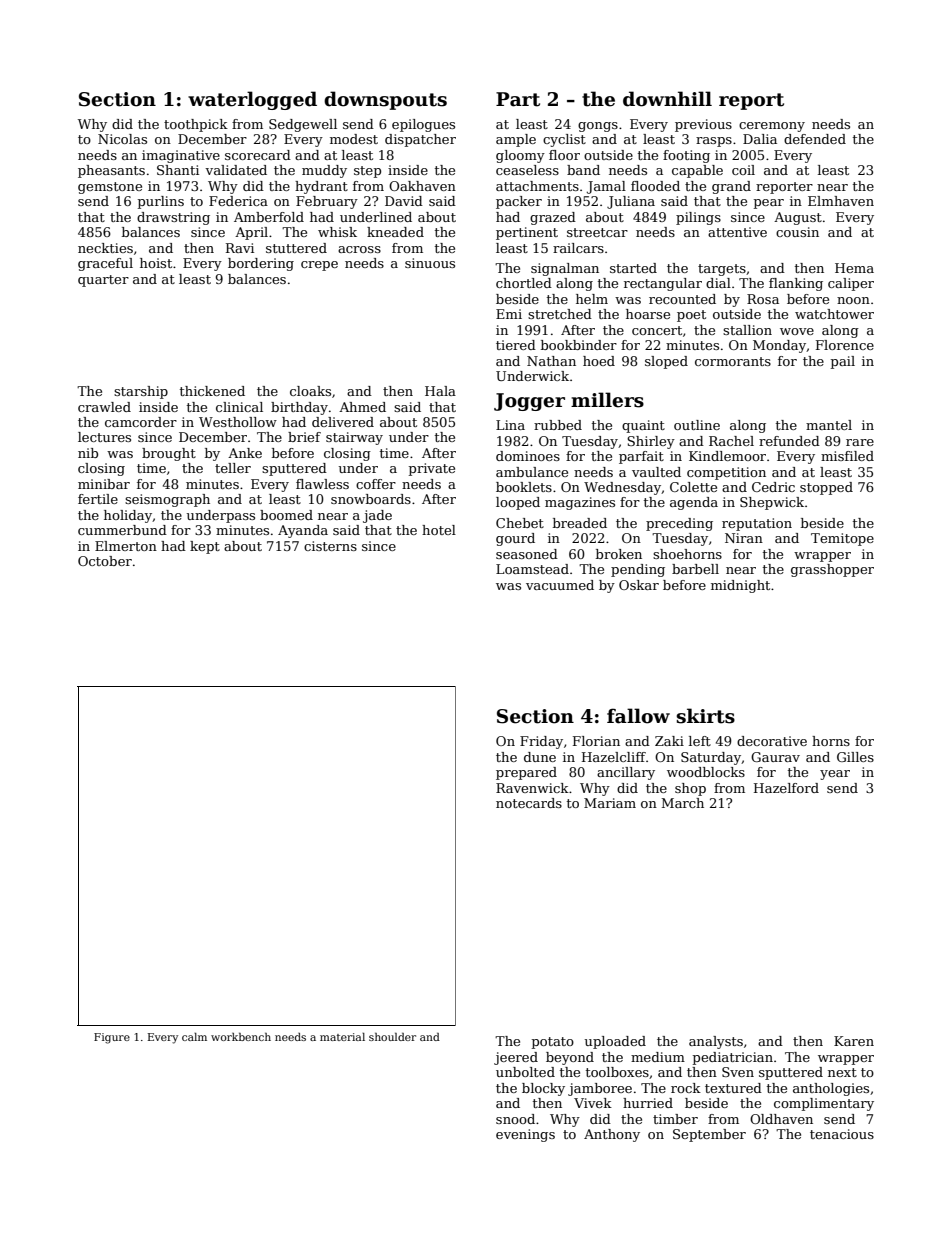 The image size is (952, 1233). I want to click on notecards, so click(529, 803).
